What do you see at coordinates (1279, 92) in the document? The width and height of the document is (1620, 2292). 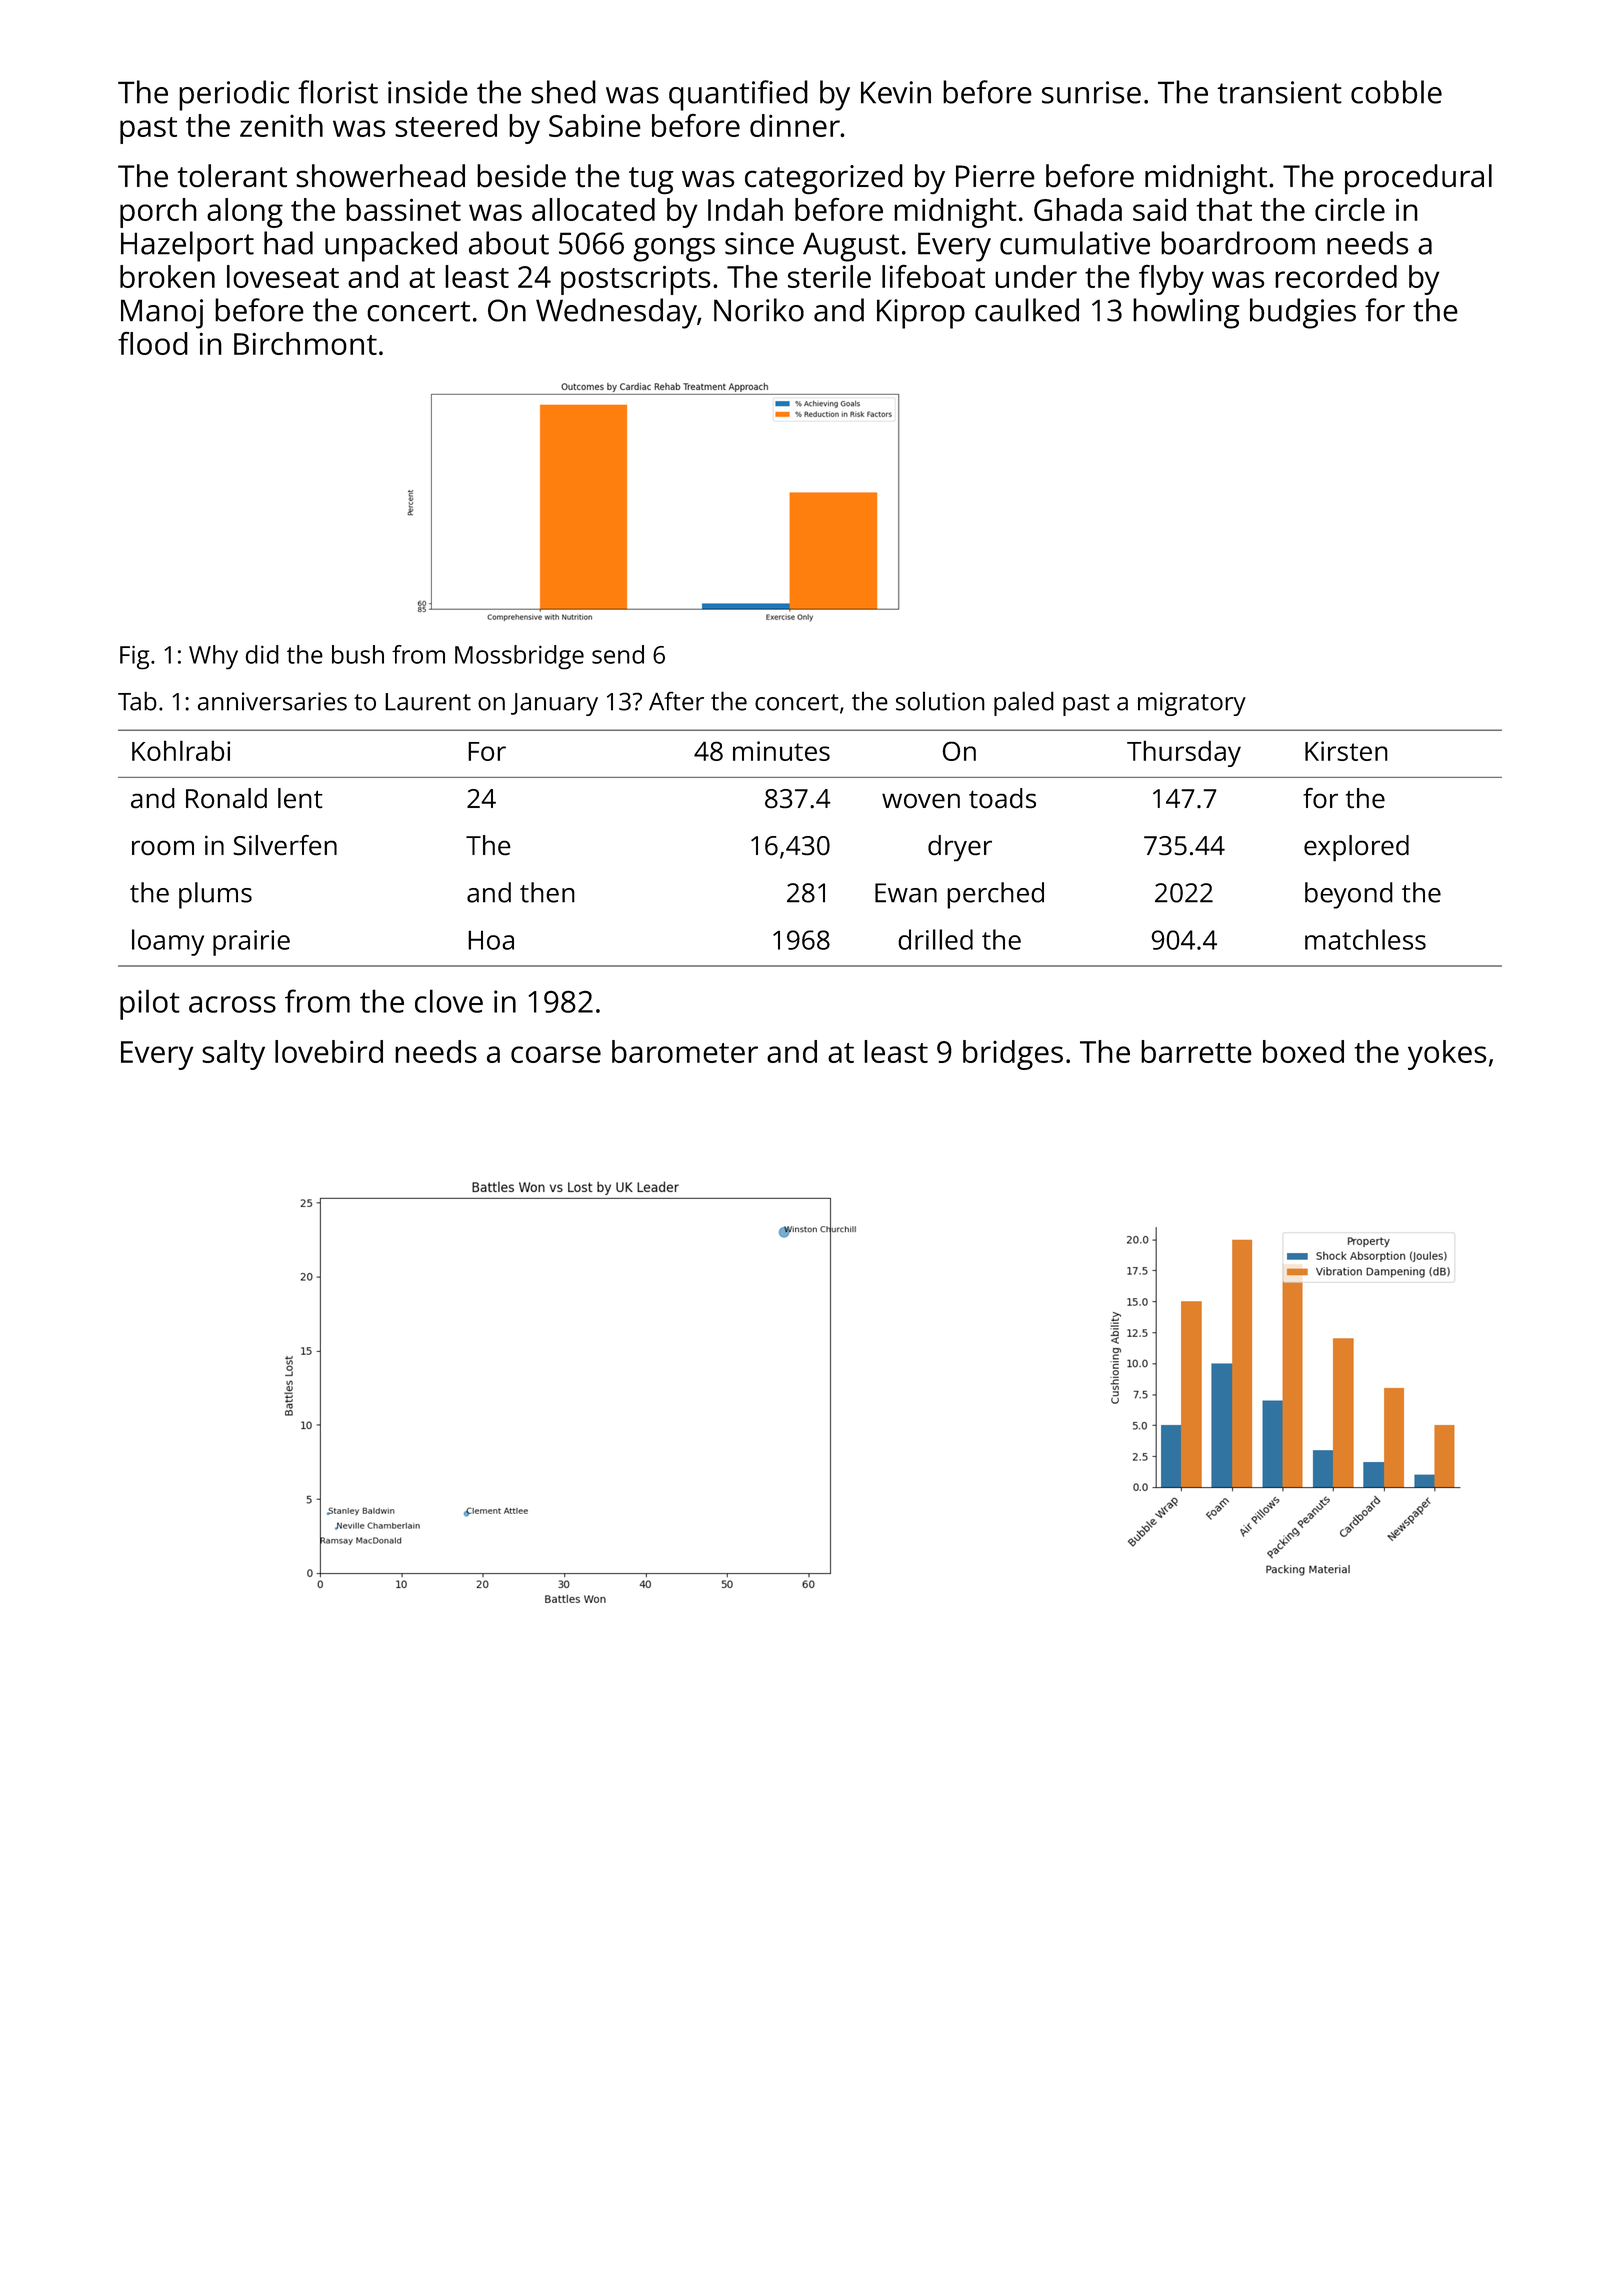 I see `transient` at bounding box center [1279, 92].
